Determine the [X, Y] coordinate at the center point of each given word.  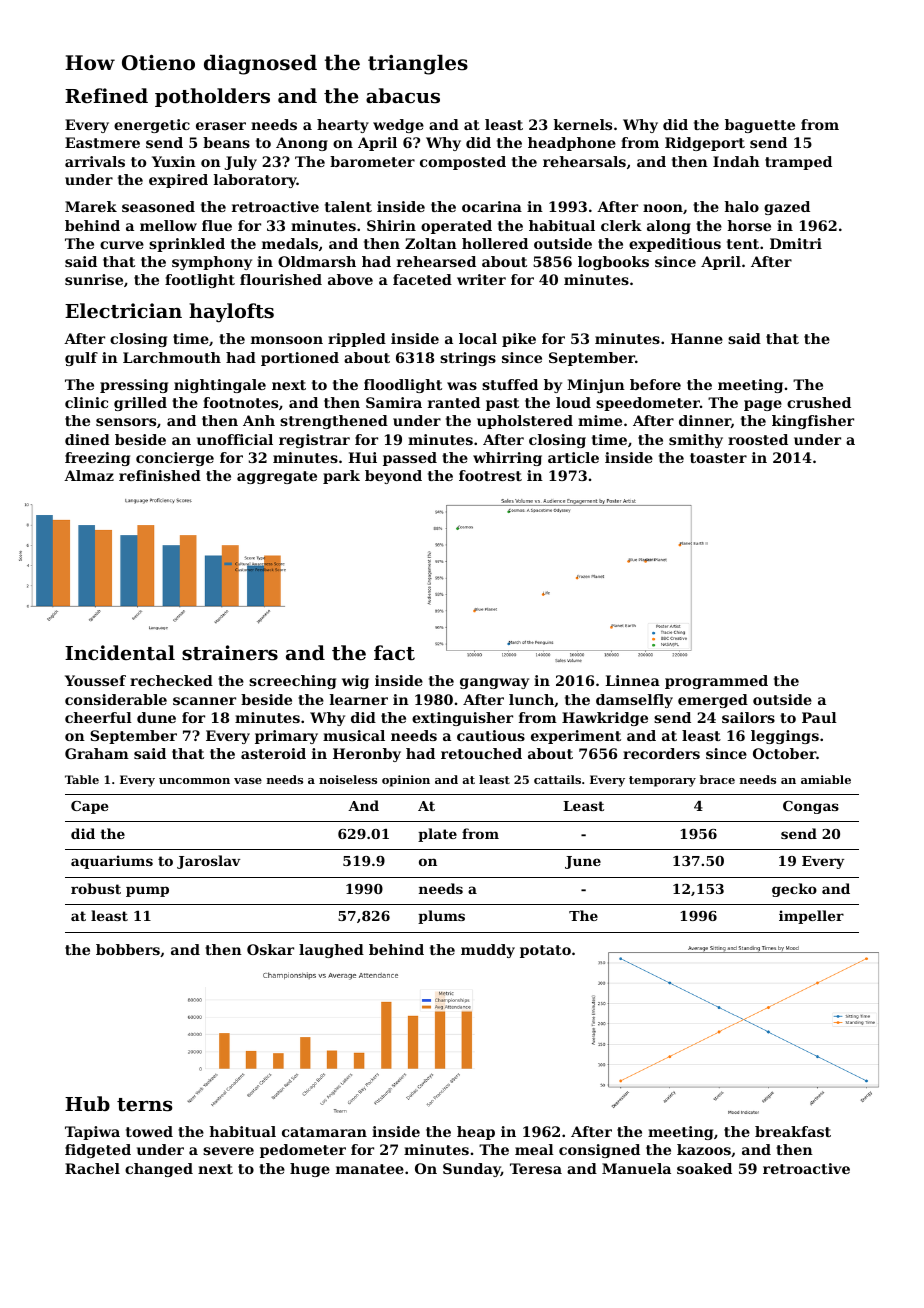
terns [144, 1105]
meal [534, 1149]
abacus [403, 95]
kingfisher [813, 422]
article [573, 457]
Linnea [632, 680]
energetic [152, 126]
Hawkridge [605, 719]
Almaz [89, 475]
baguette [760, 126]
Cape [90, 807]
